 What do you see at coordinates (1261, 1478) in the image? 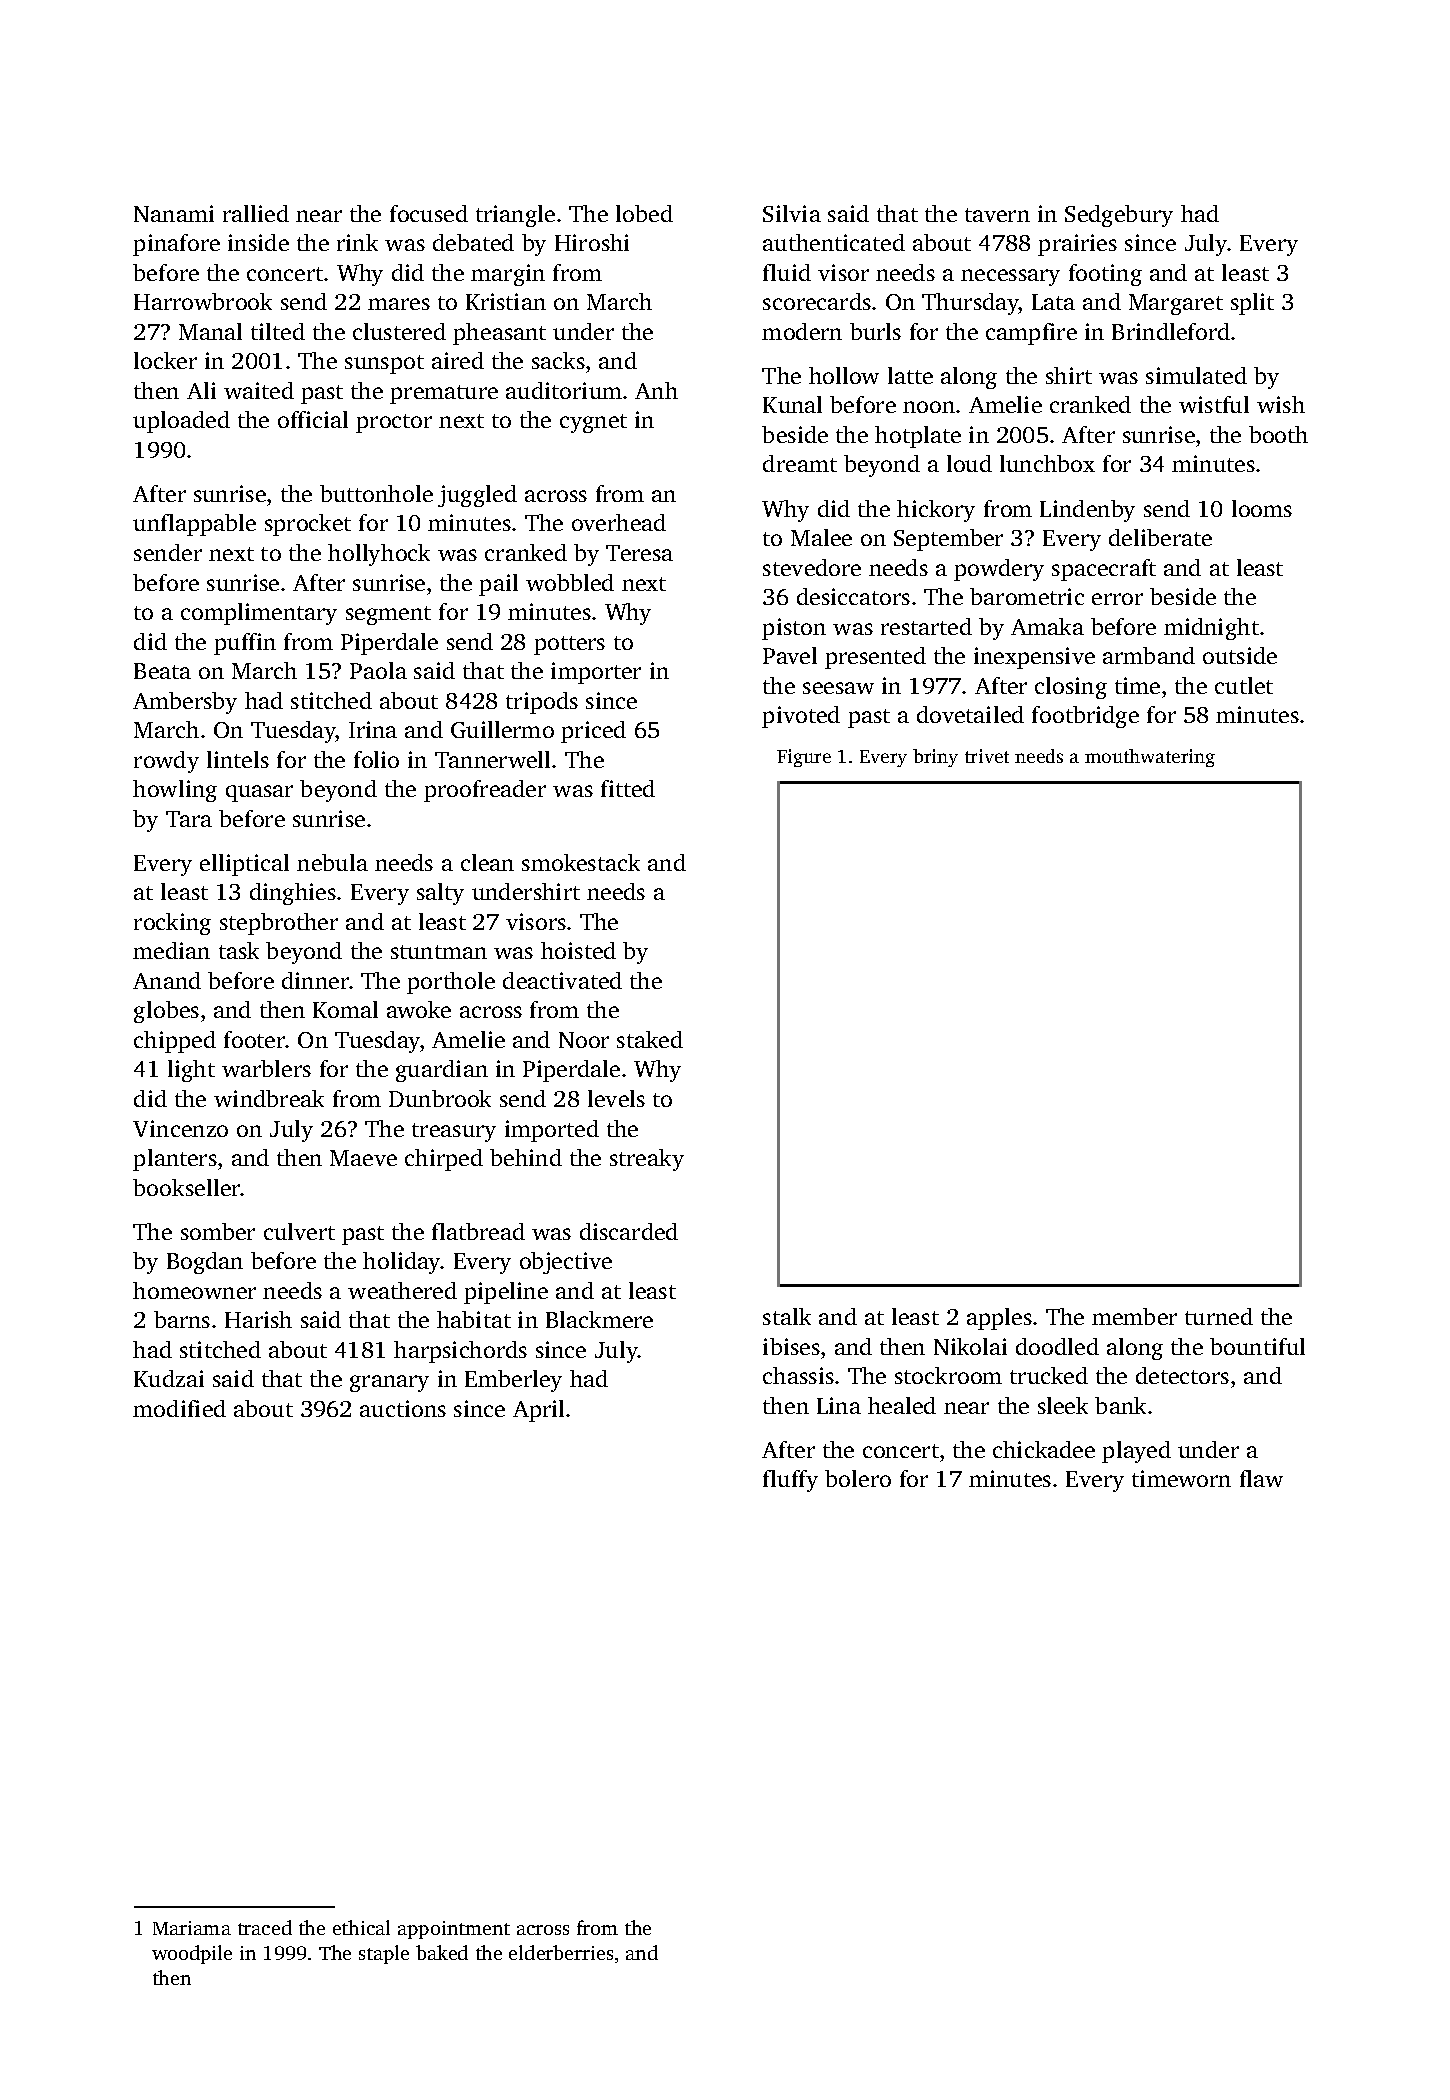
I see `flaw` at bounding box center [1261, 1478].
